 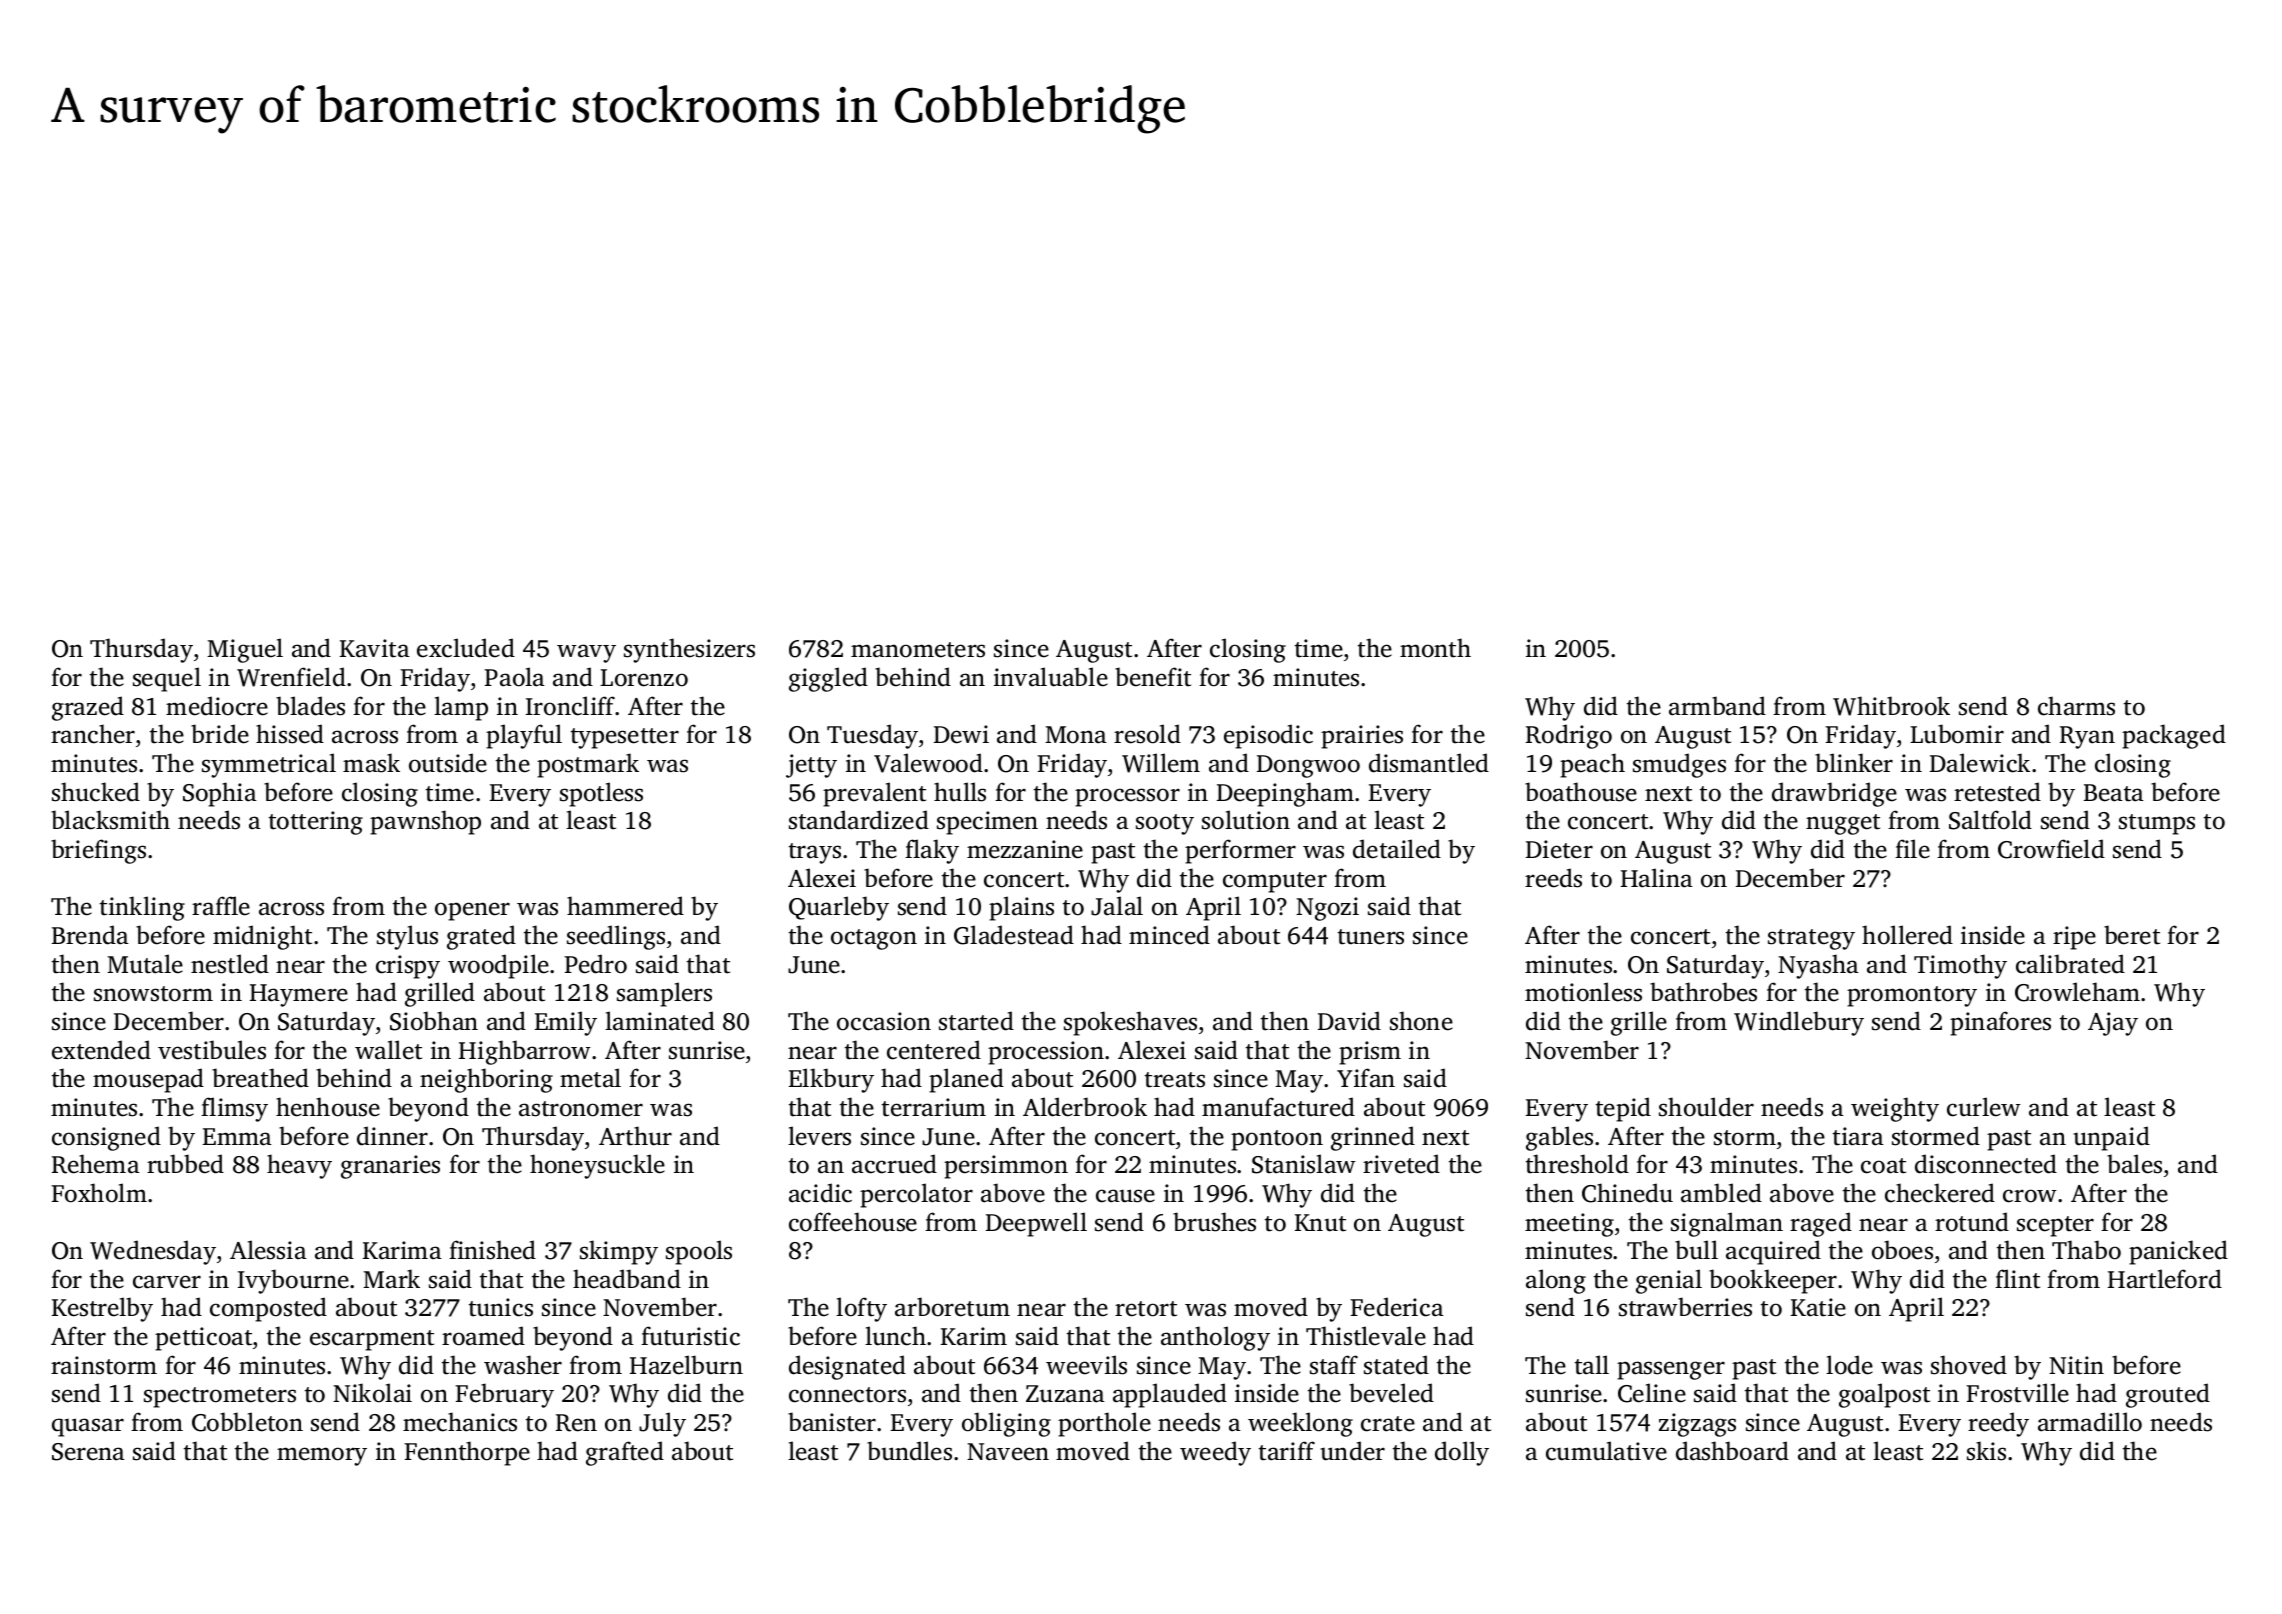 I want to click on Naveen, so click(x=1008, y=1452).
